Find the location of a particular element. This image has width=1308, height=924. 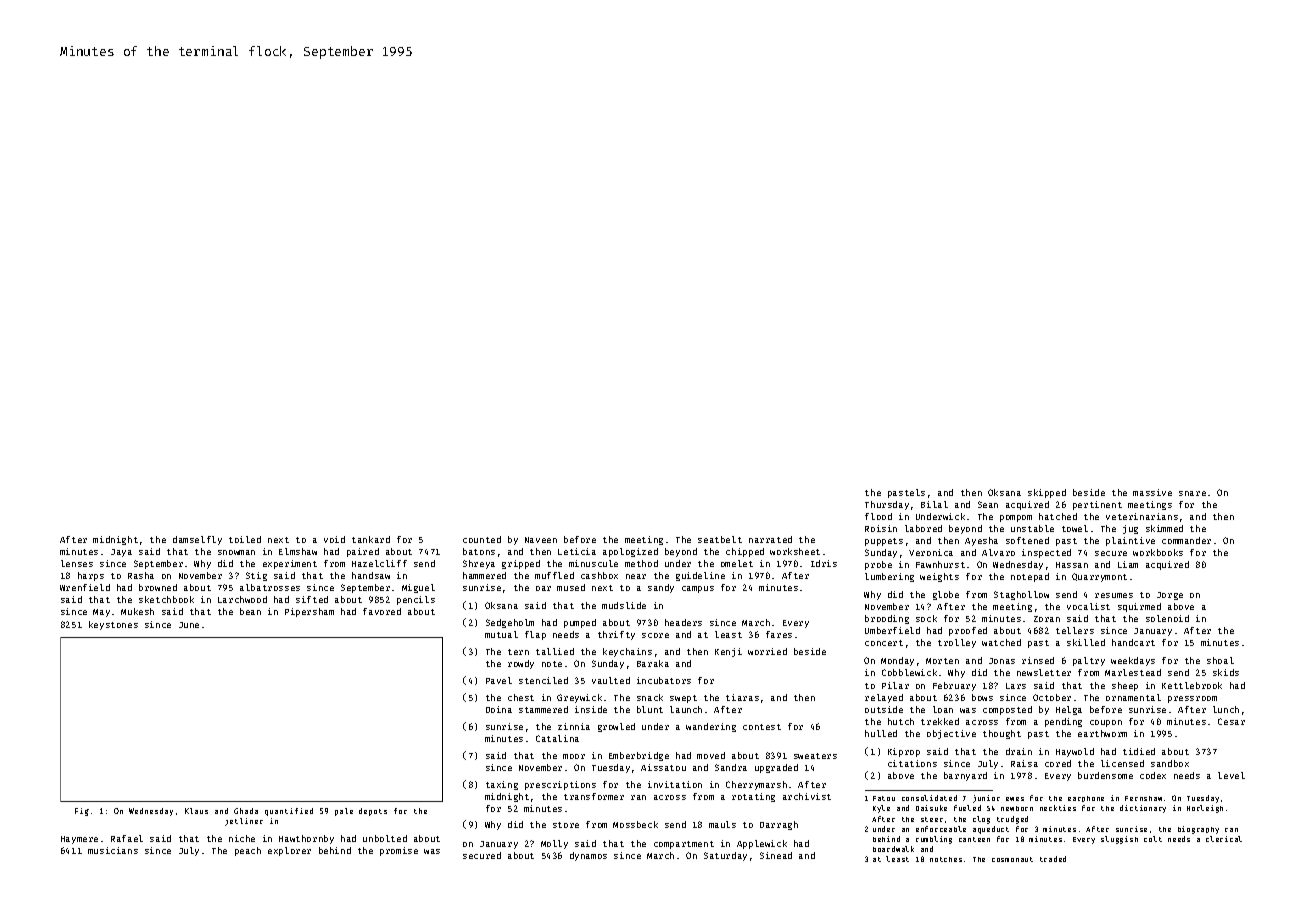

workbooks is located at coordinates (1158, 552).
